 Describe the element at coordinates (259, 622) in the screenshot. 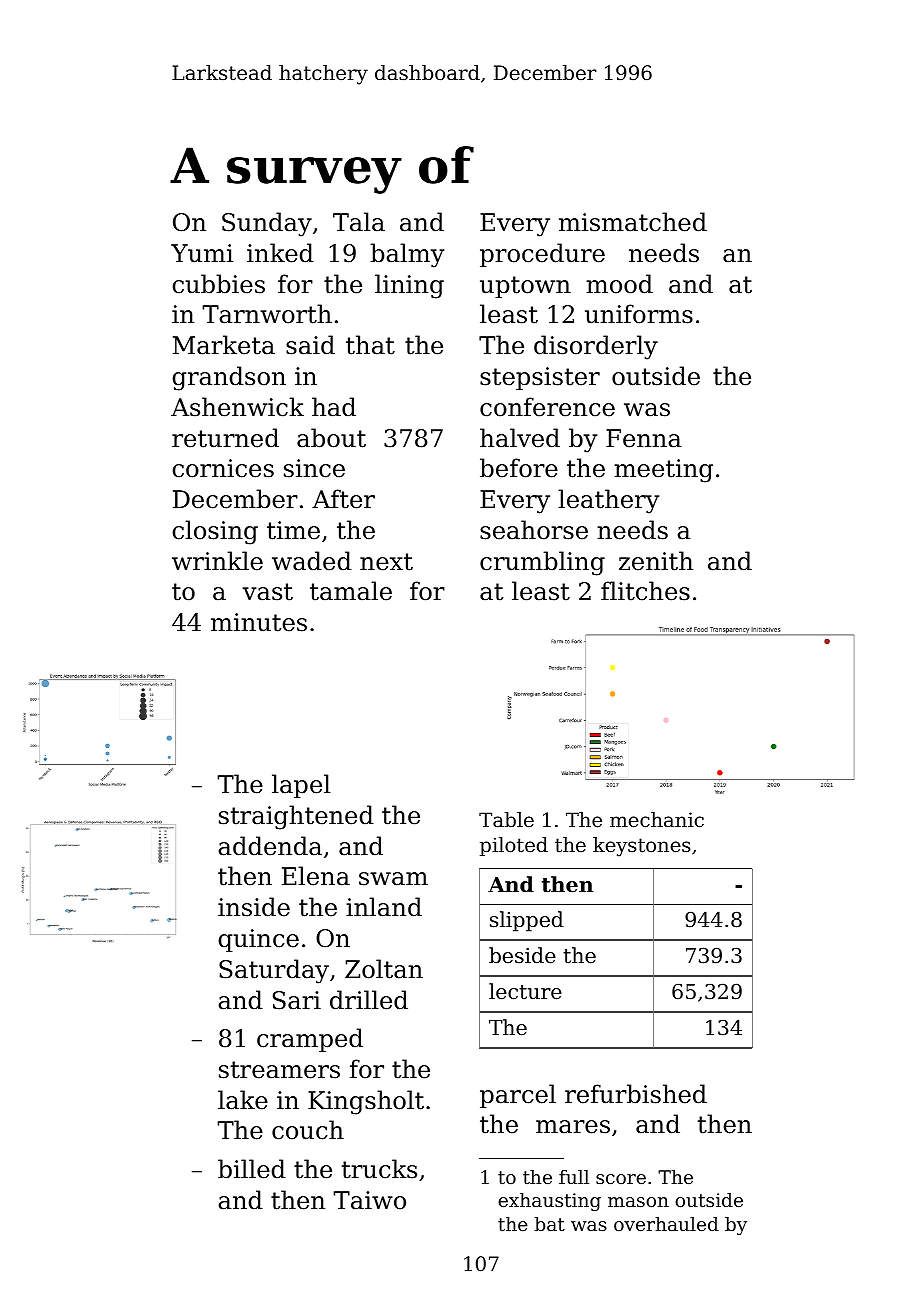

I see `minutes` at that location.
